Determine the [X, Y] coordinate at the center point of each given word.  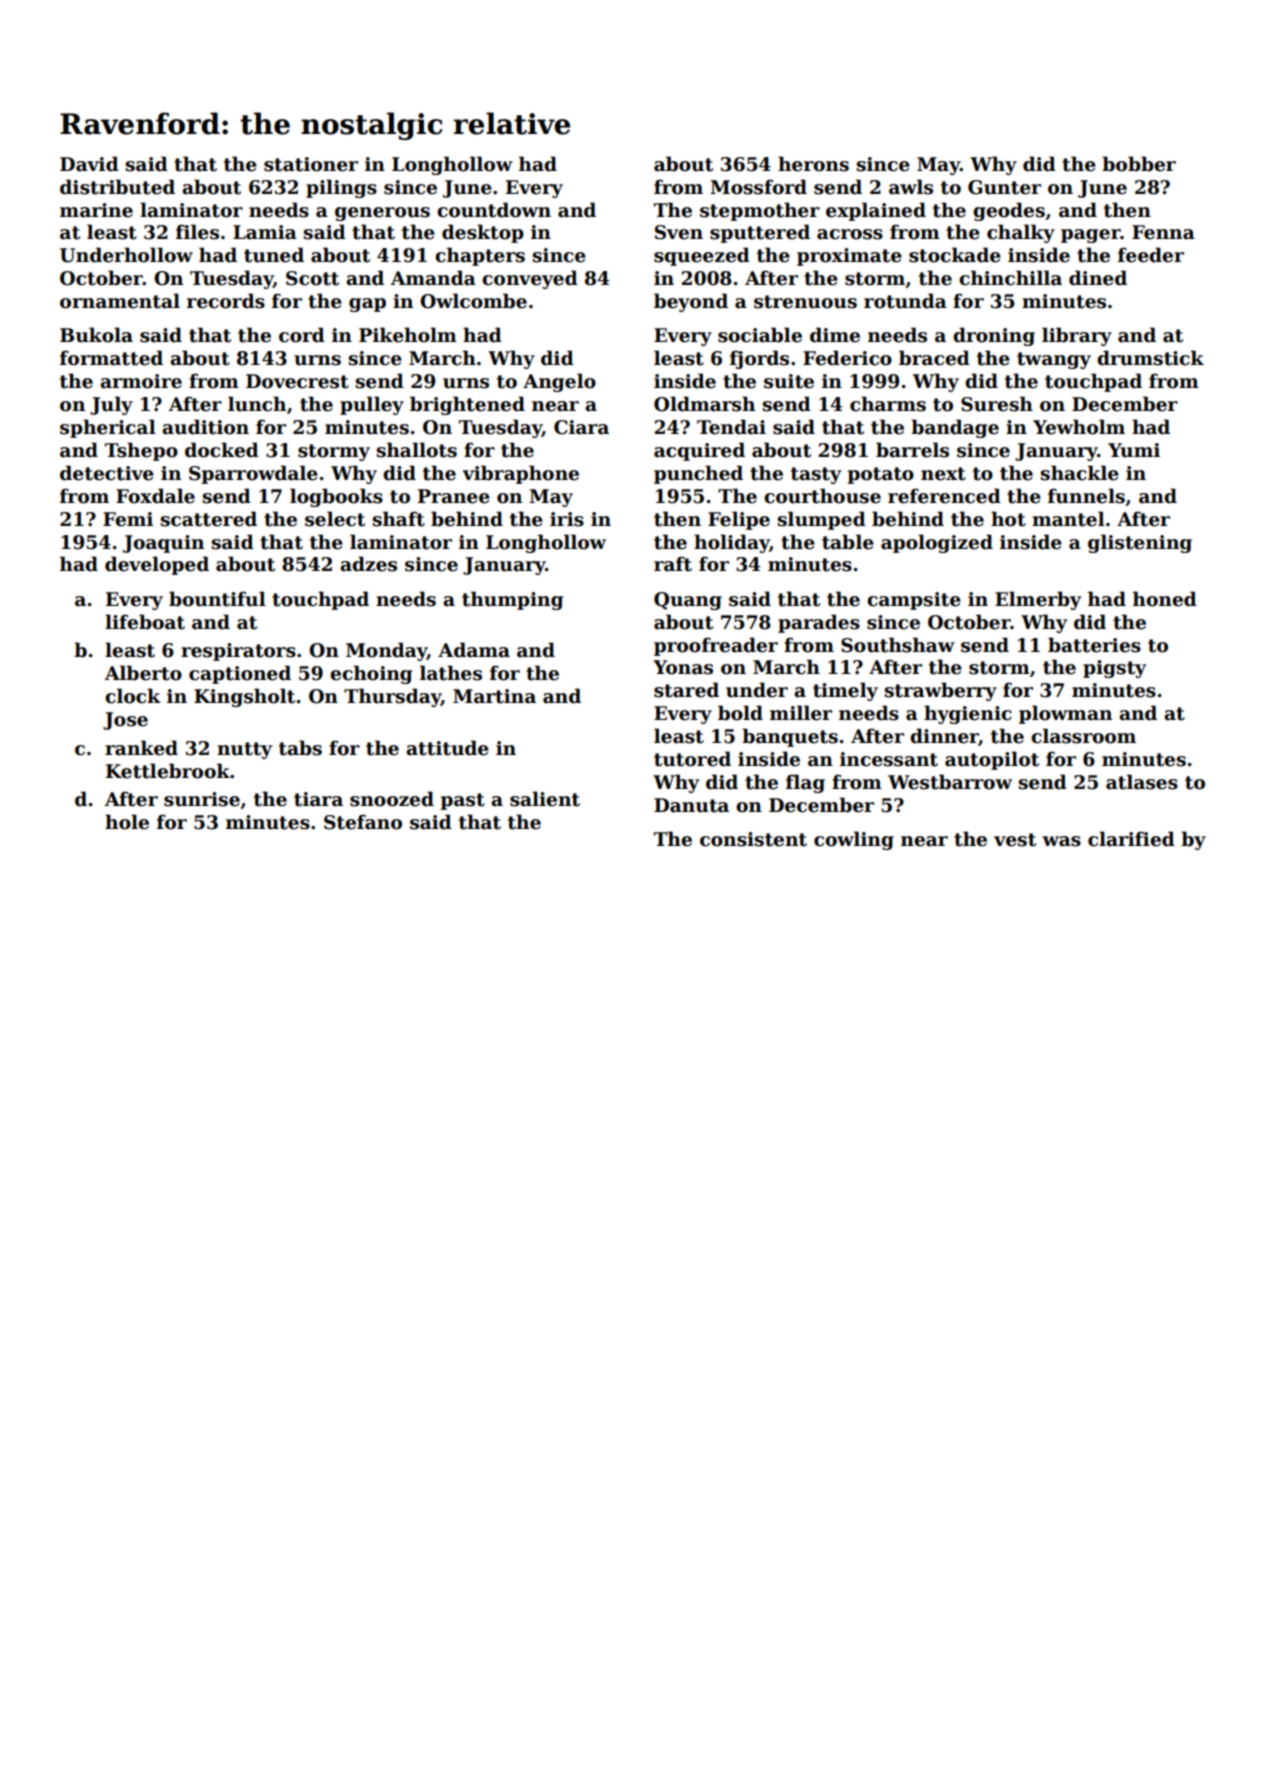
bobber [1139, 164]
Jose [125, 721]
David [89, 164]
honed [1165, 599]
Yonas [683, 667]
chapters [480, 256]
